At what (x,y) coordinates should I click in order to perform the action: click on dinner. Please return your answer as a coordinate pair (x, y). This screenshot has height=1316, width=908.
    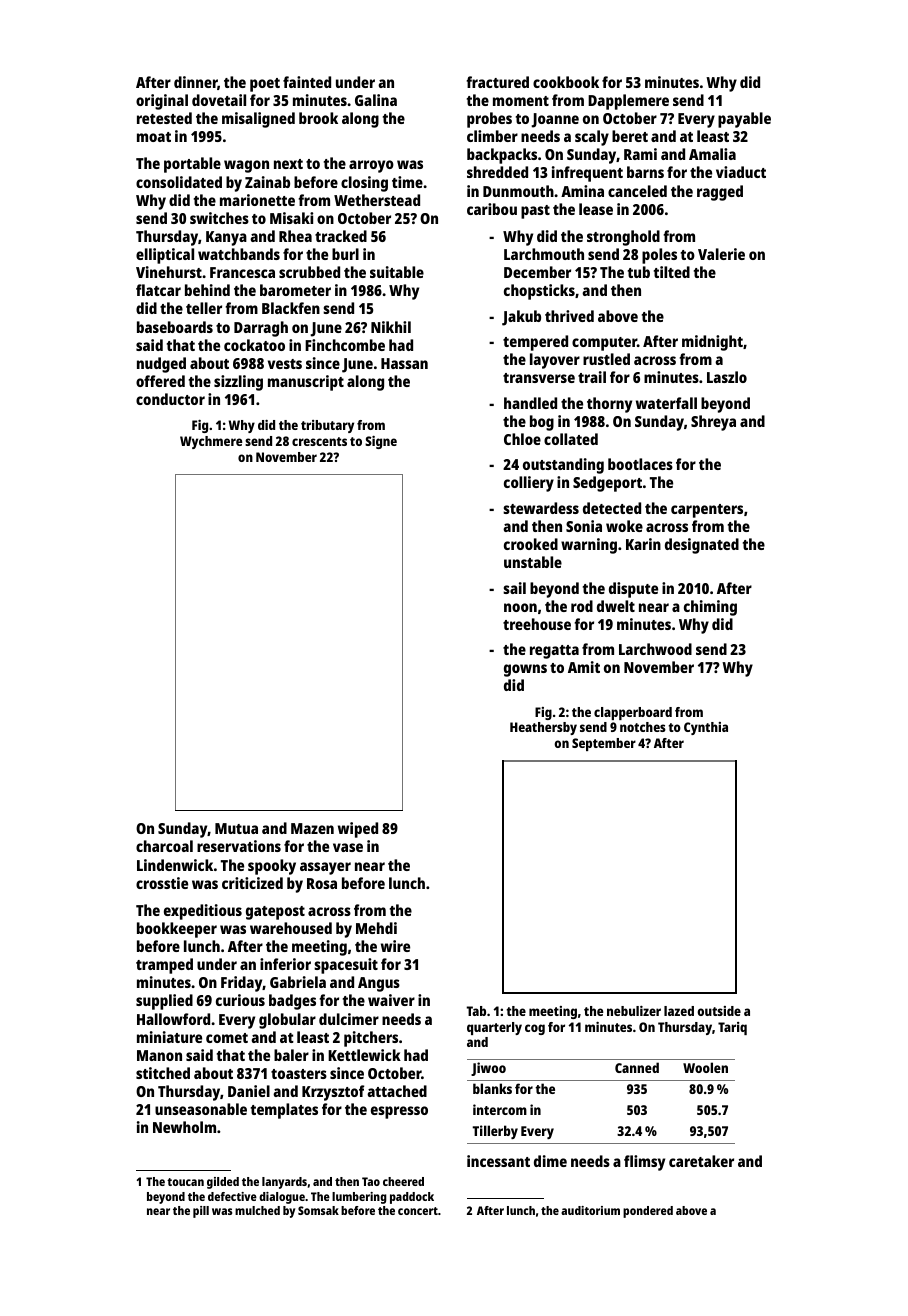
    Looking at the image, I should click on (196, 83).
